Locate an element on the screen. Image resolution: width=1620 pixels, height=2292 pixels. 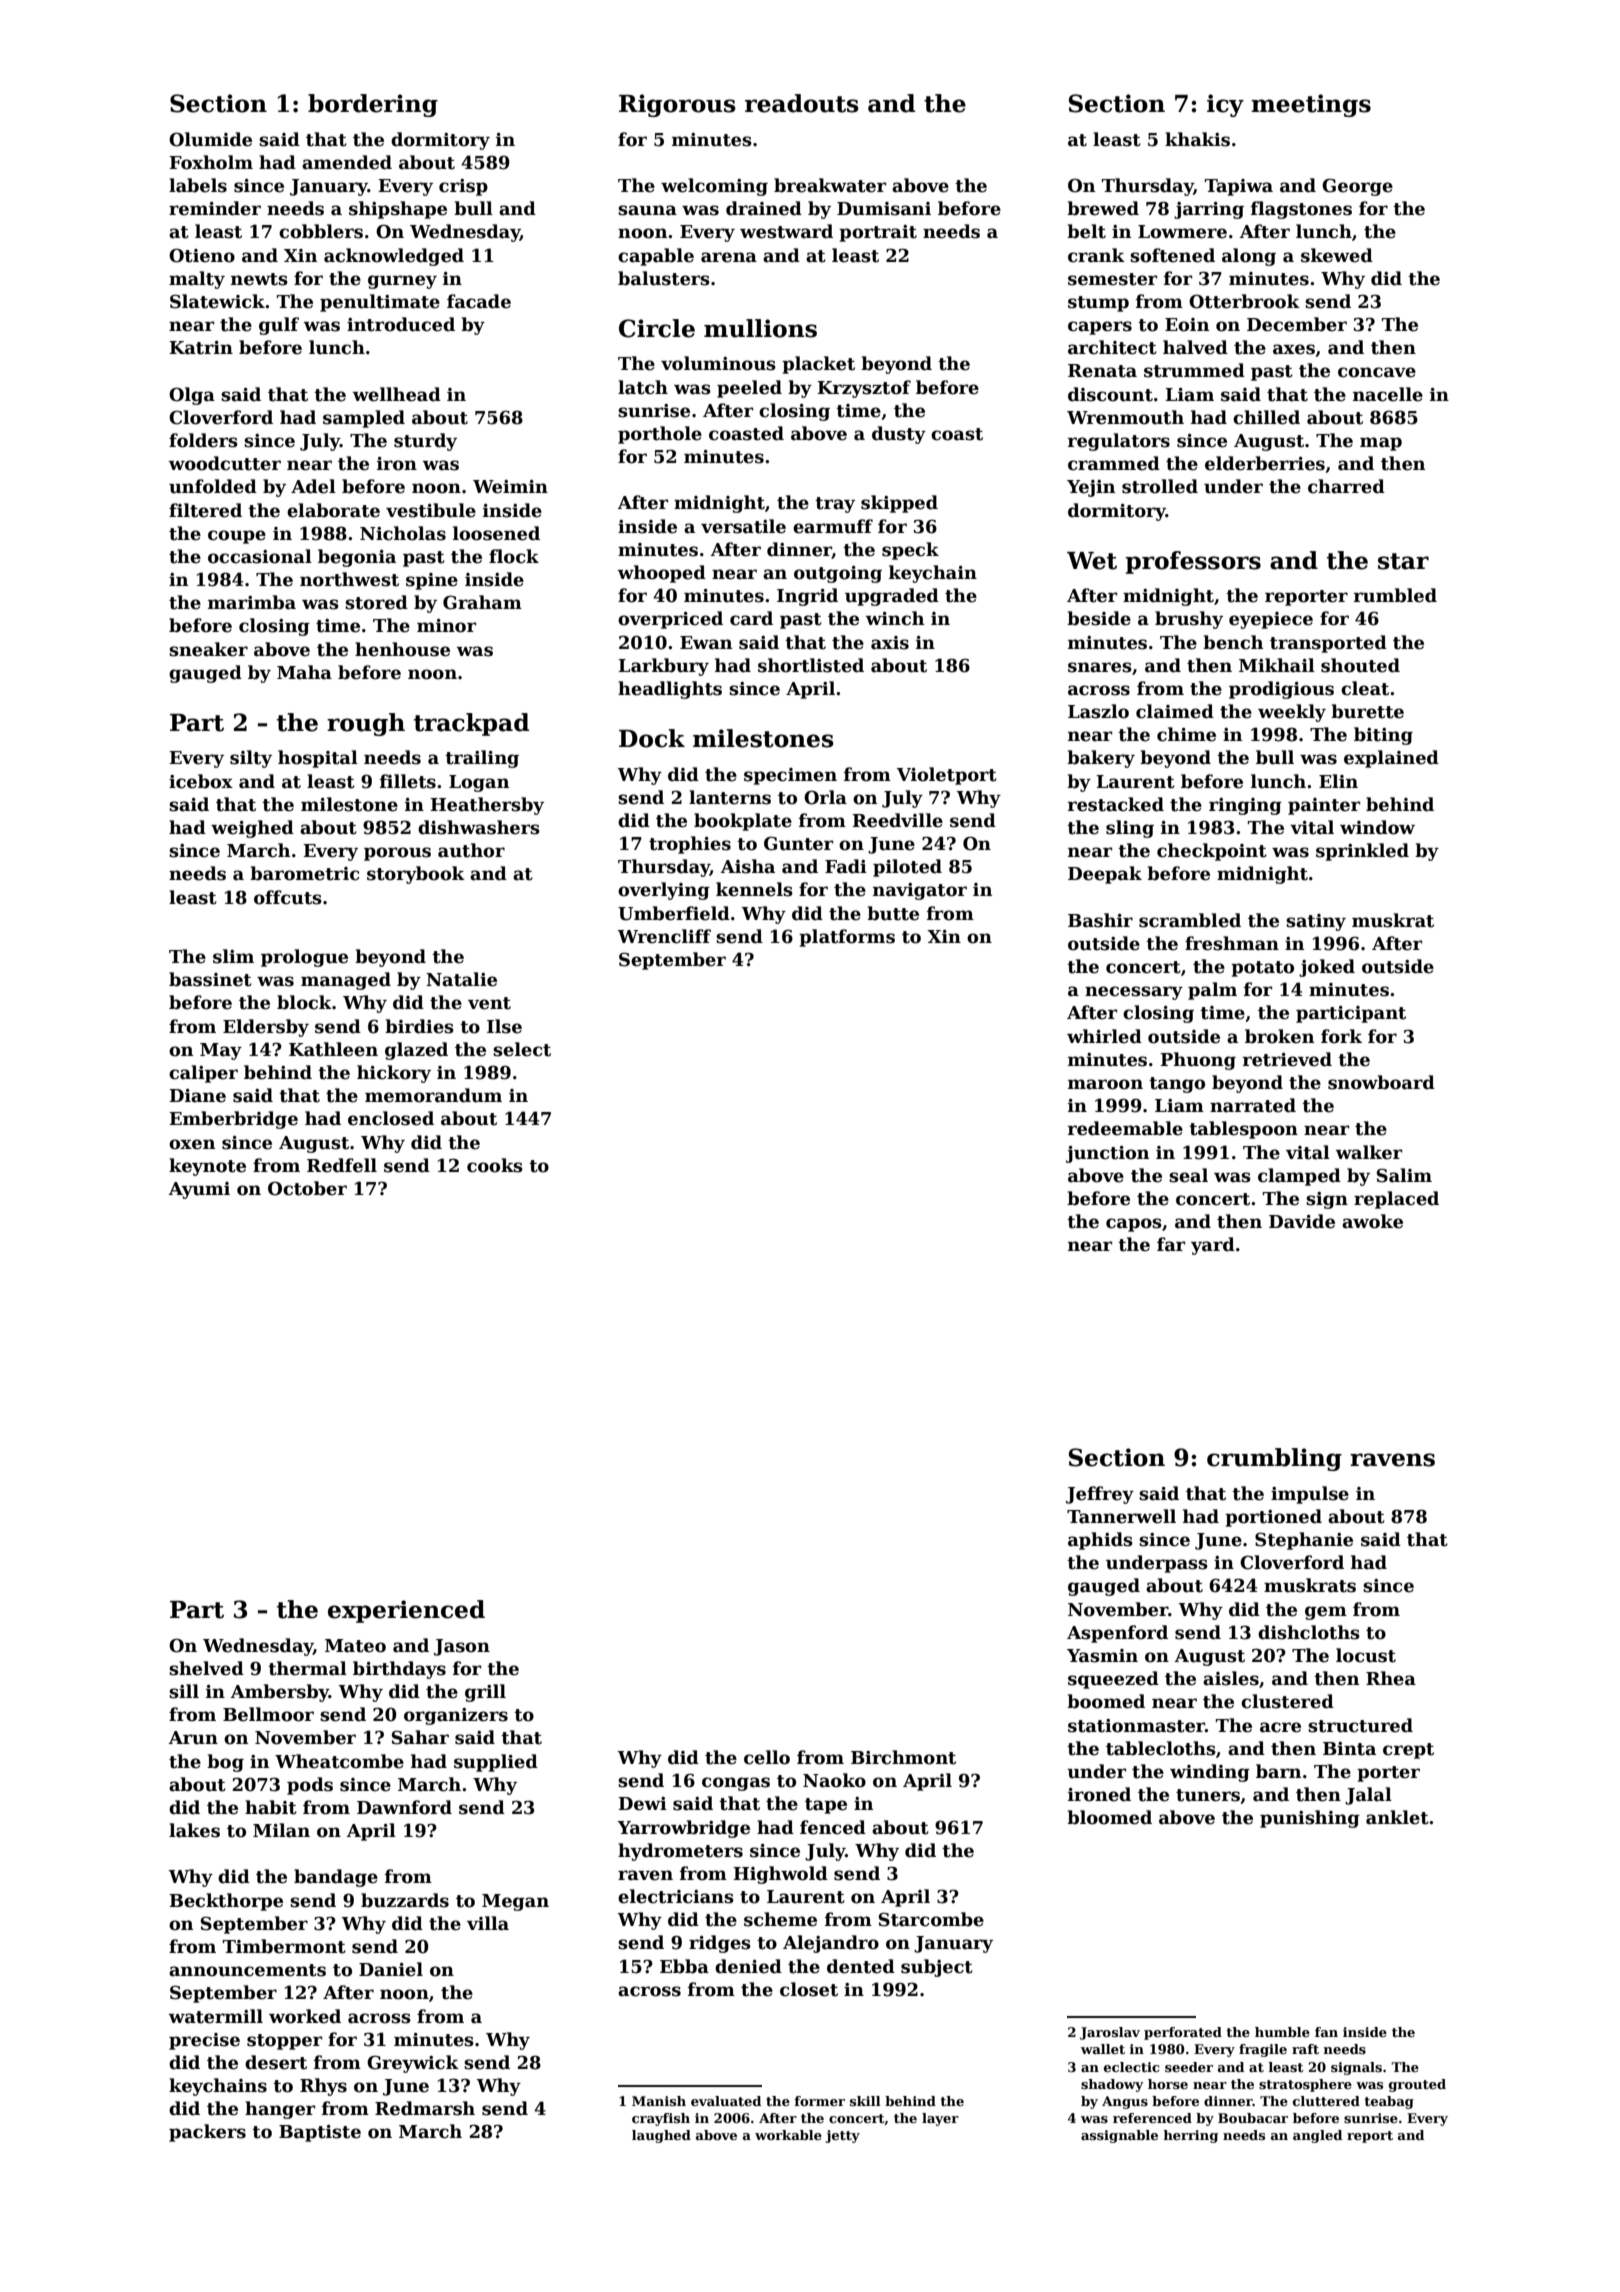
Olga is located at coordinates (192, 396).
